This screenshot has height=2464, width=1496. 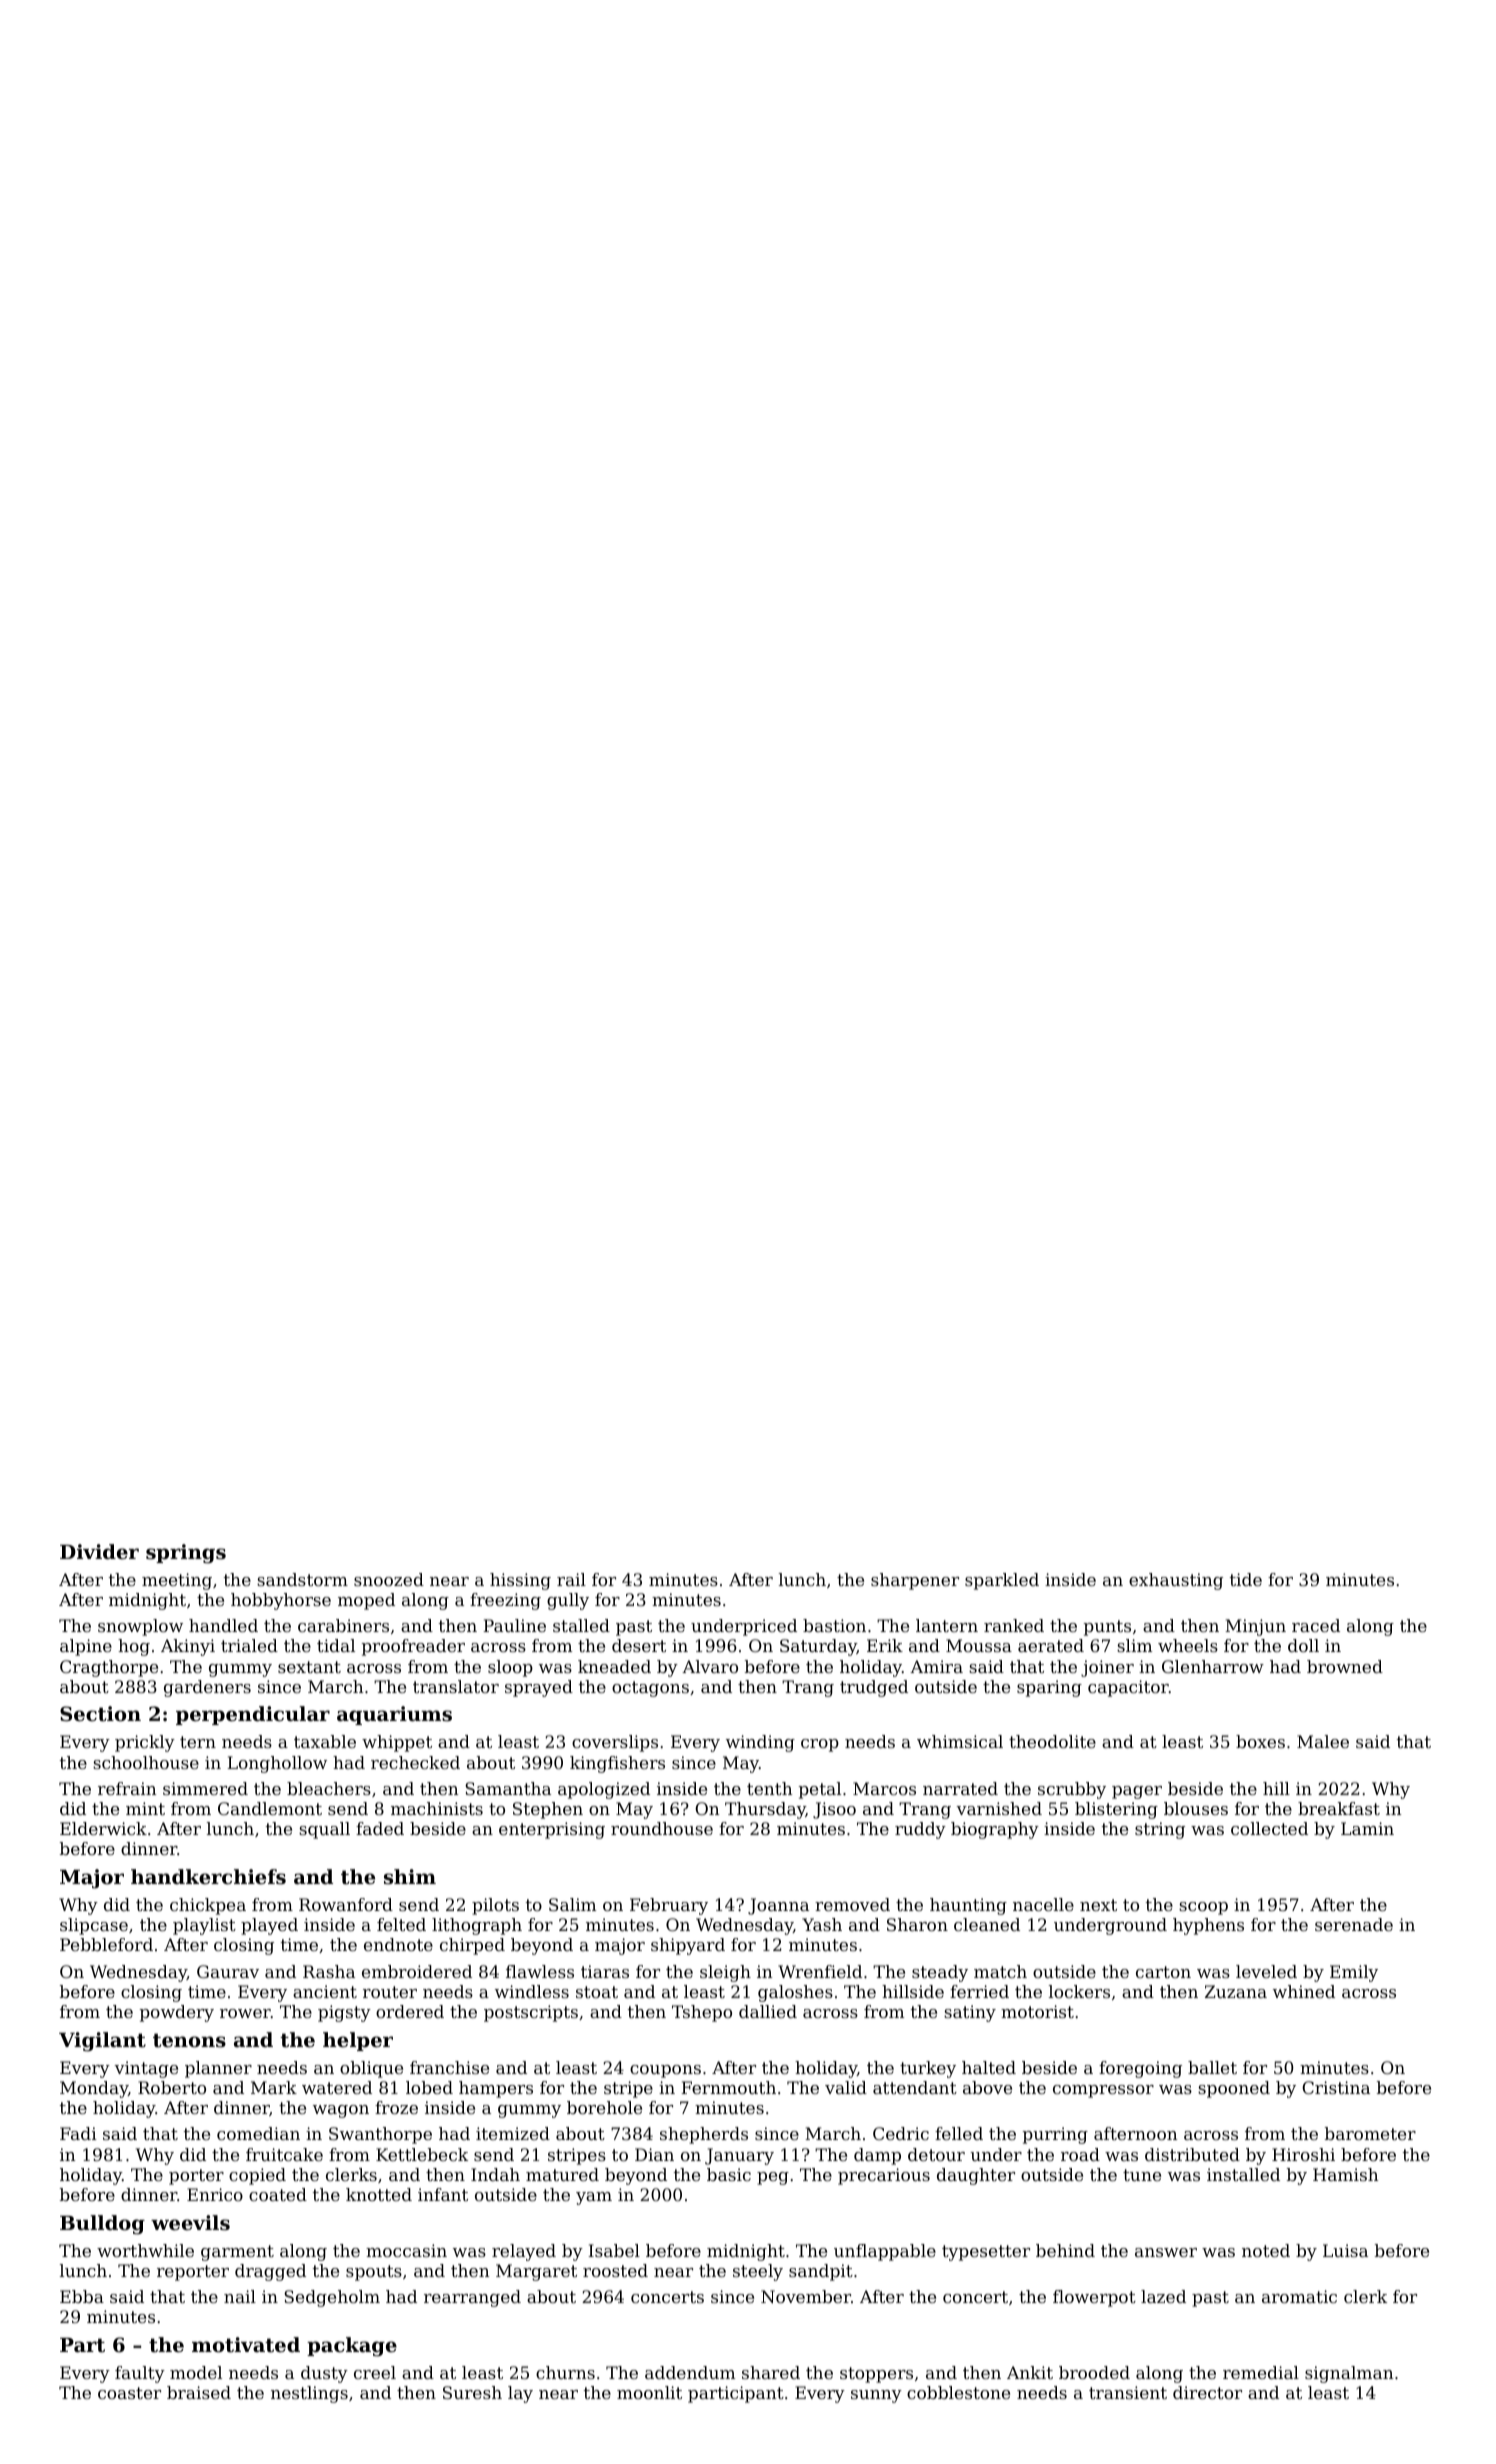 I want to click on transient, so click(x=1128, y=2392).
